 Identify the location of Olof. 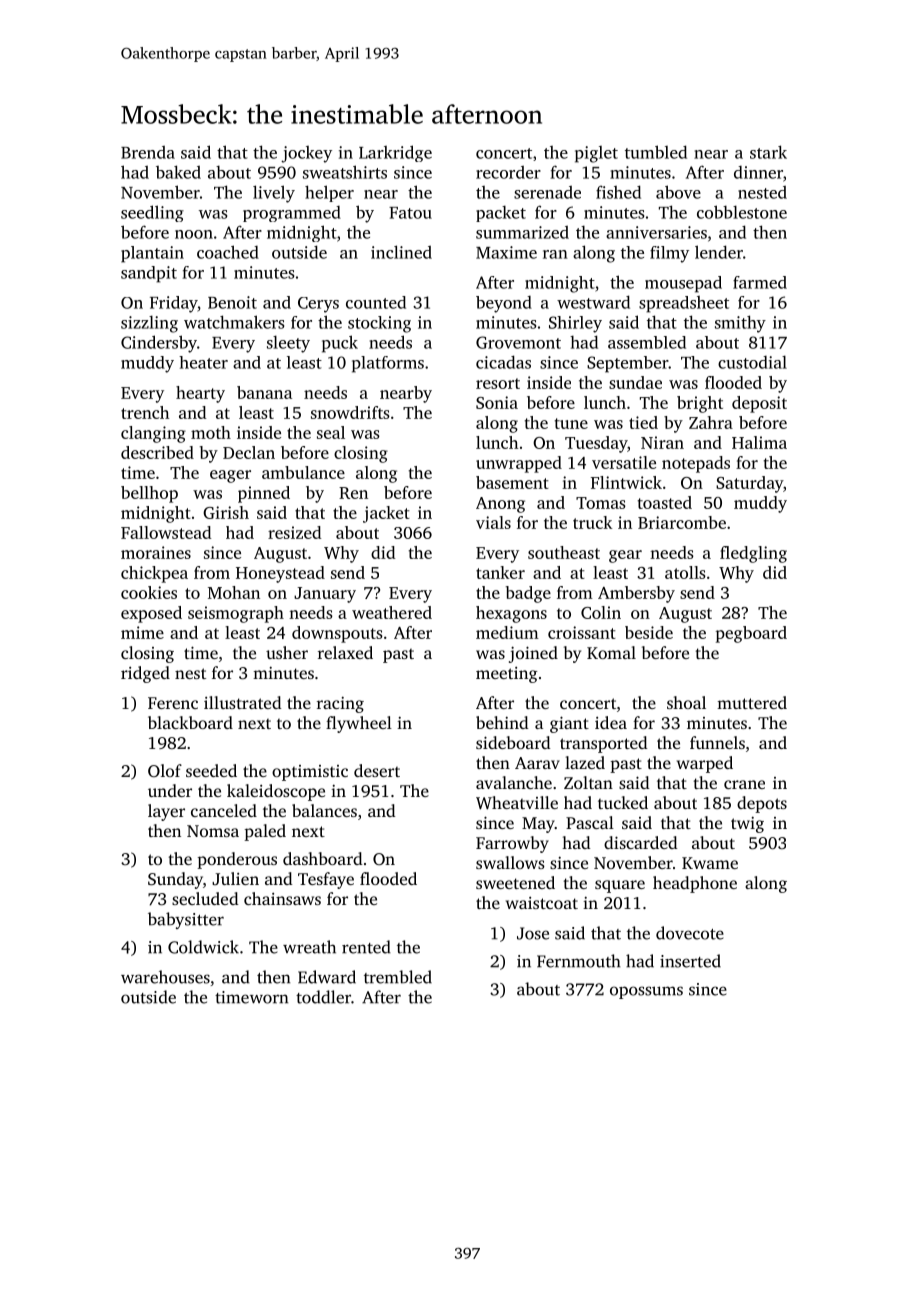
(165, 770).
